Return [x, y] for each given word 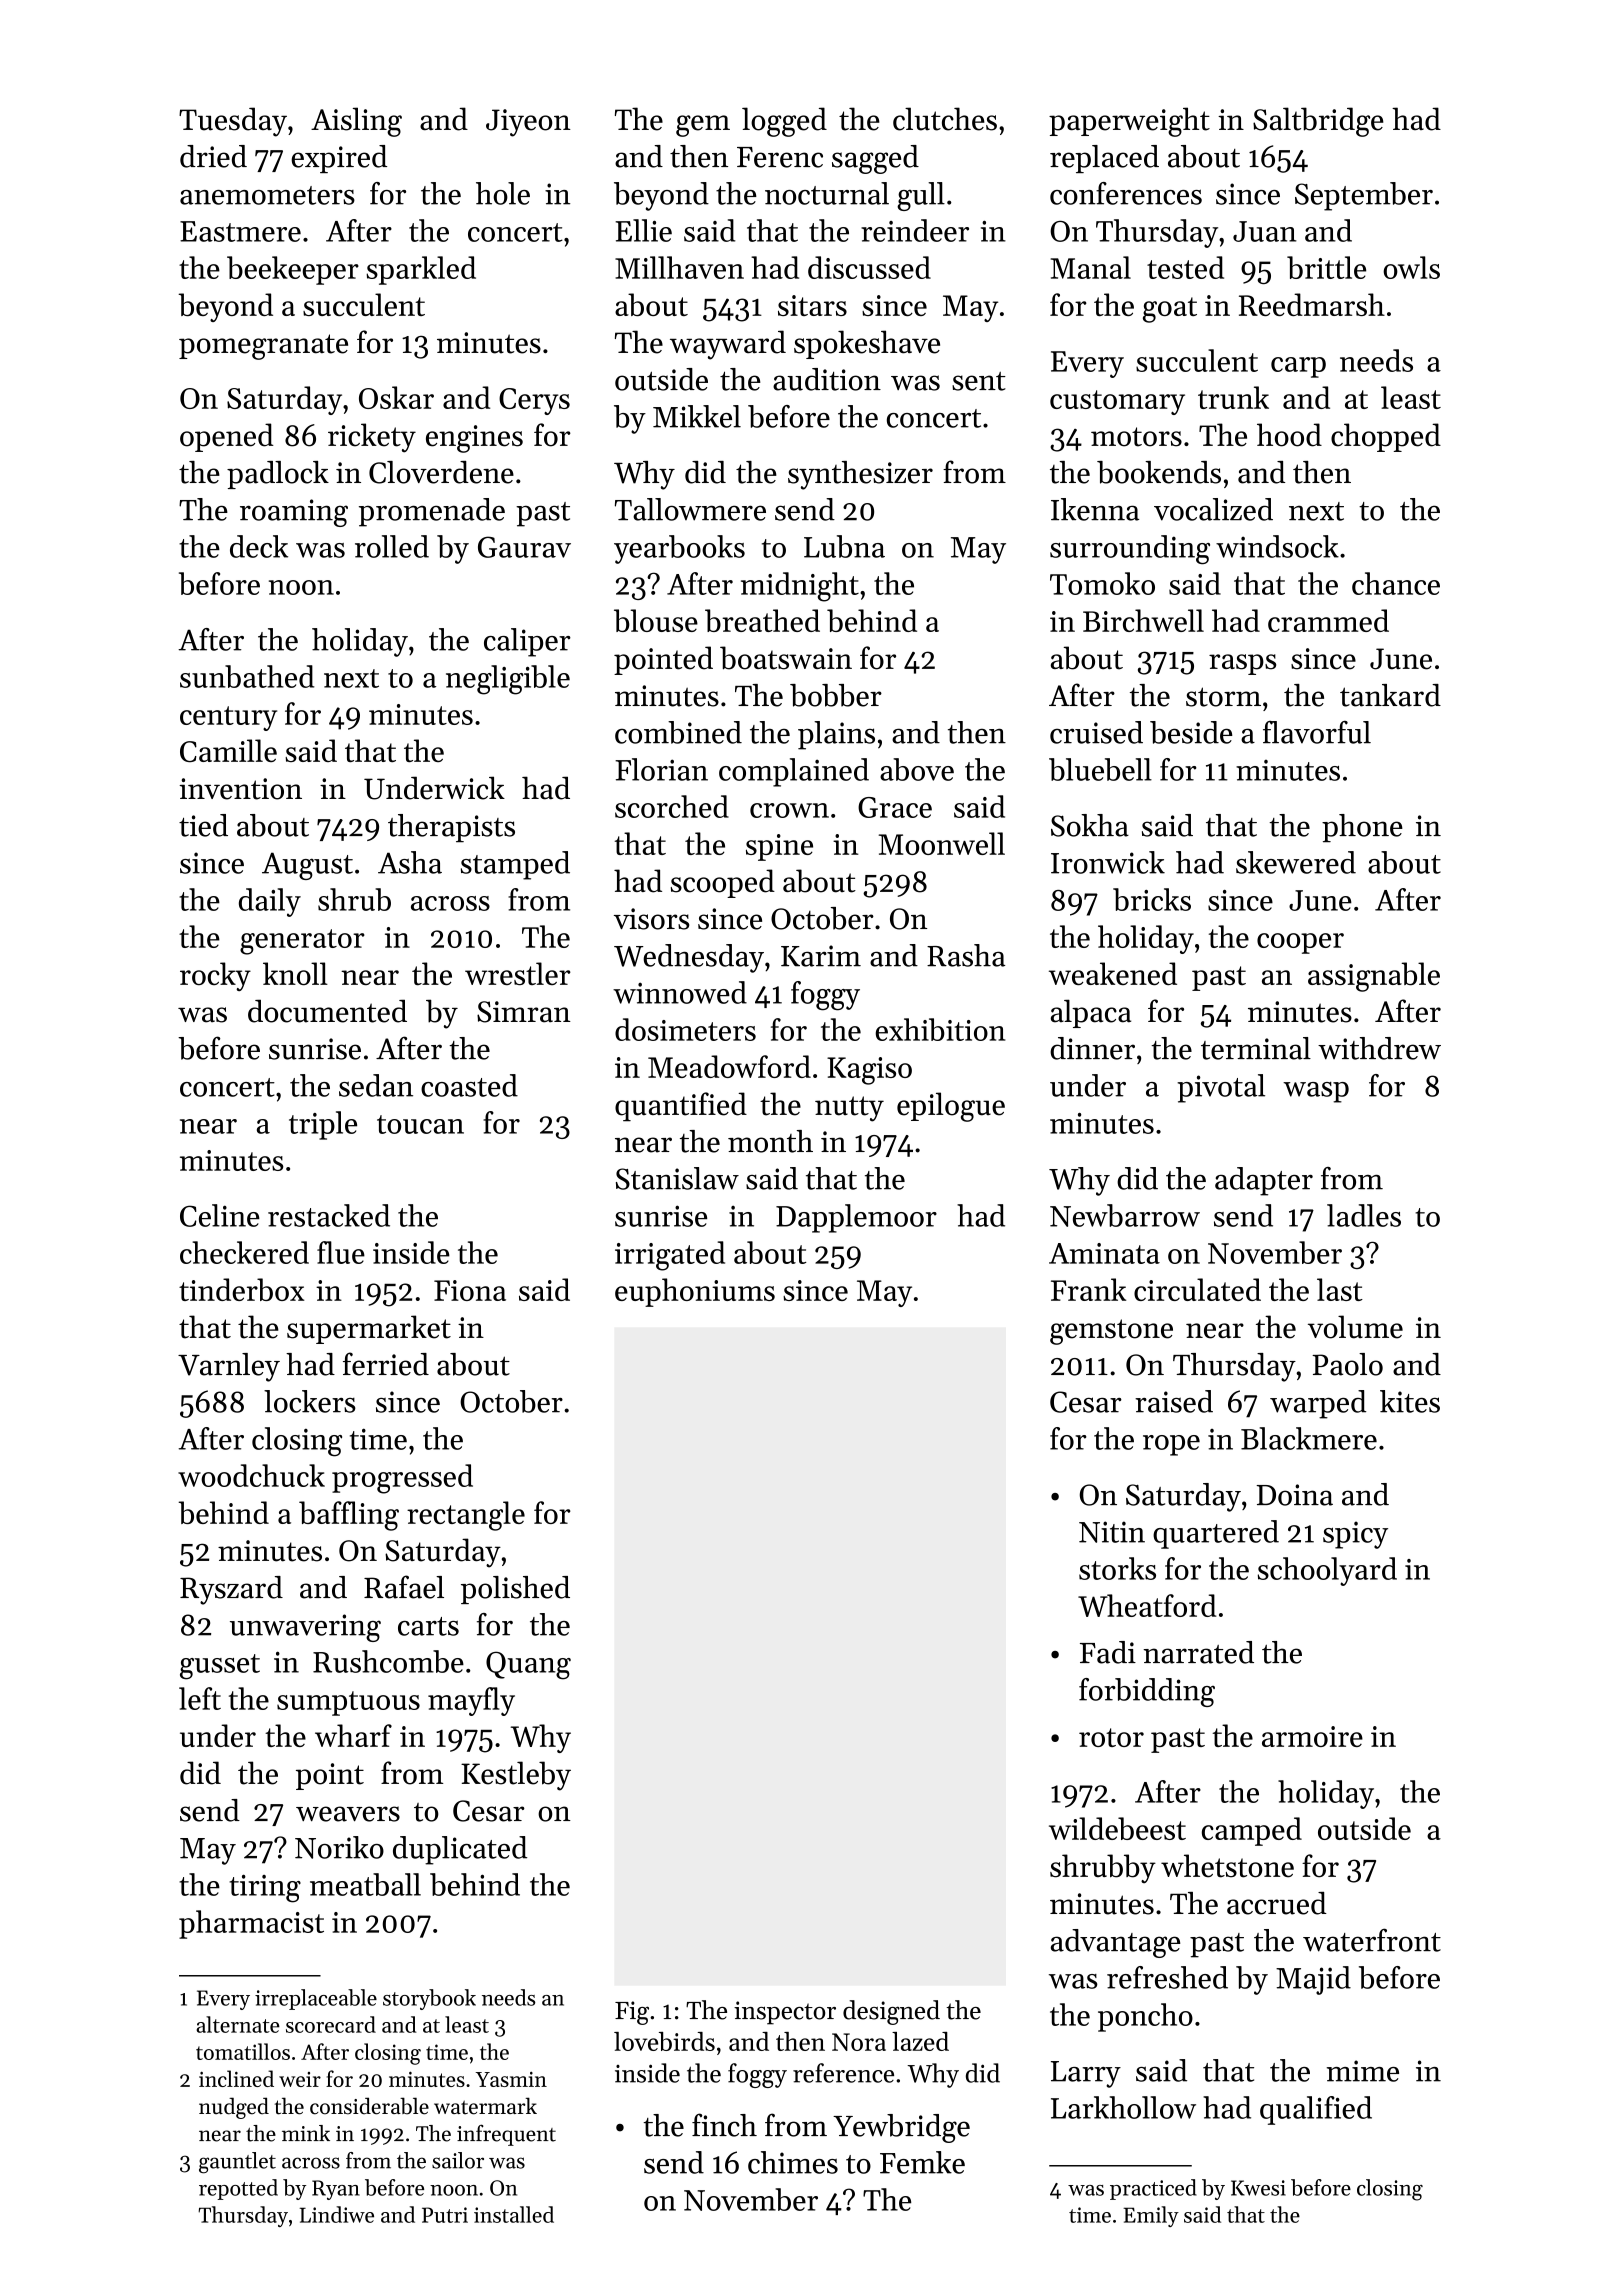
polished [515, 1590]
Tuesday [233, 122]
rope [1171, 1445]
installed [514, 2214]
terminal [1256, 1048]
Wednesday [689, 958]
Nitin [1112, 1532]
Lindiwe [337, 2214]
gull [921, 196]
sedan [376, 1085]
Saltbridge [1318, 122]
